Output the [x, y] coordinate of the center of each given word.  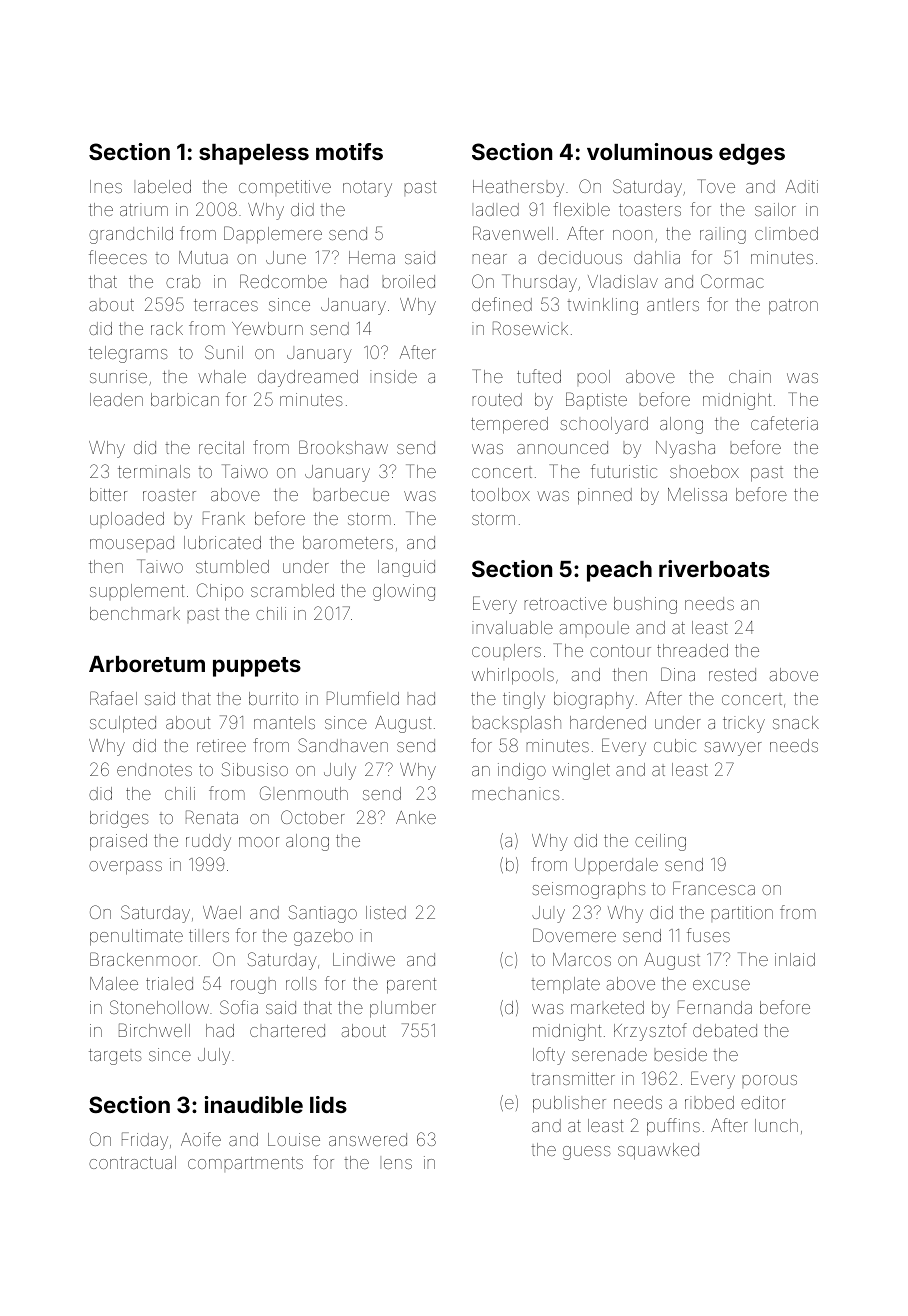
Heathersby [518, 188]
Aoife [201, 1139]
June [286, 257]
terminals [154, 471]
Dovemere [574, 935]
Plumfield [363, 698]
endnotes [154, 769]
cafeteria [784, 423]
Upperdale [616, 866]
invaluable [512, 627]
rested [732, 674]
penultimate [136, 937]
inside [393, 376]
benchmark [135, 613]
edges [752, 154]
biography [594, 700]
